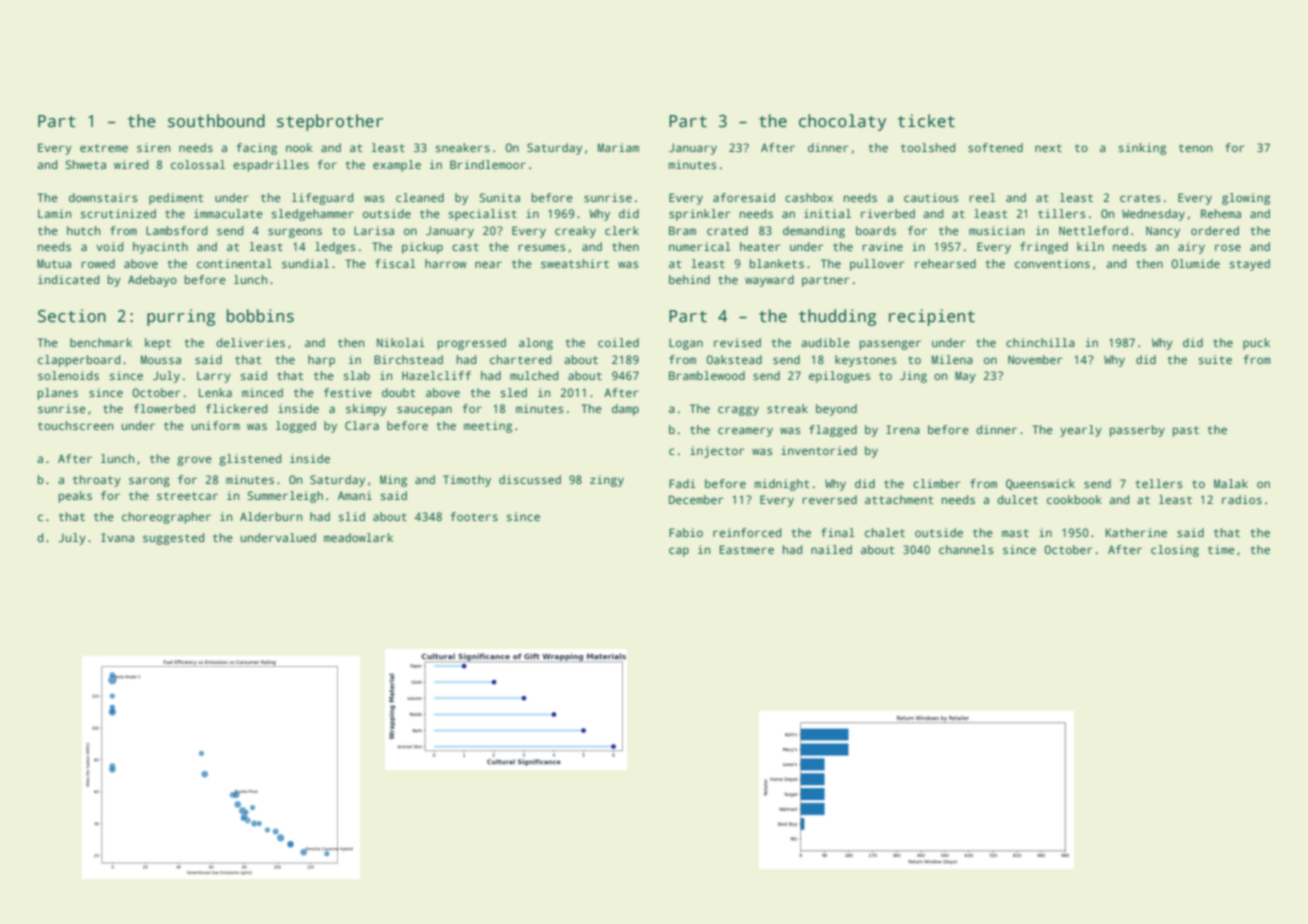 The height and width of the image is (924, 1308). Describe the element at coordinates (829, 499) in the image. I see `reversed` at that location.
